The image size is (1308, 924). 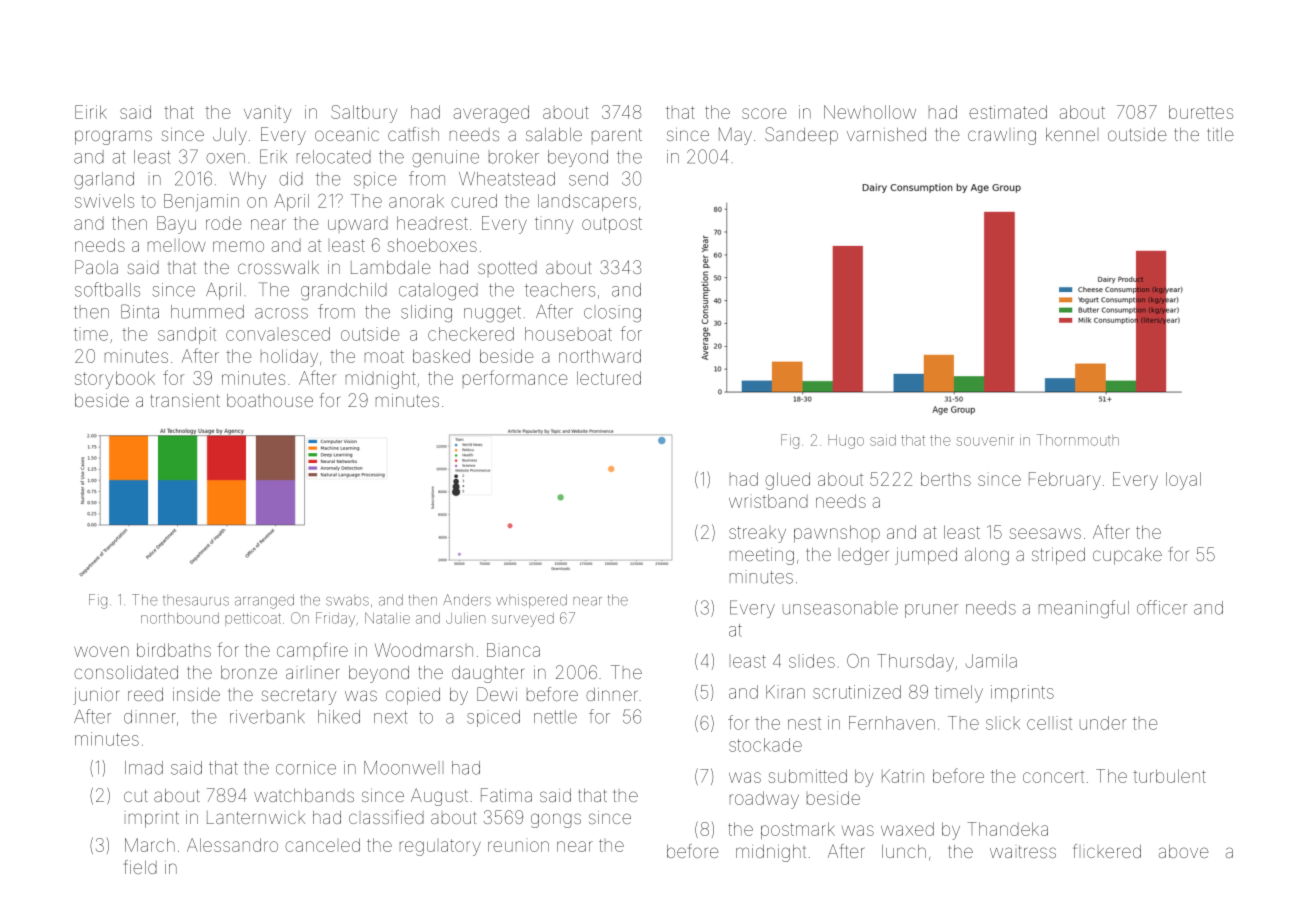 I want to click on loyal, so click(x=1183, y=481).
